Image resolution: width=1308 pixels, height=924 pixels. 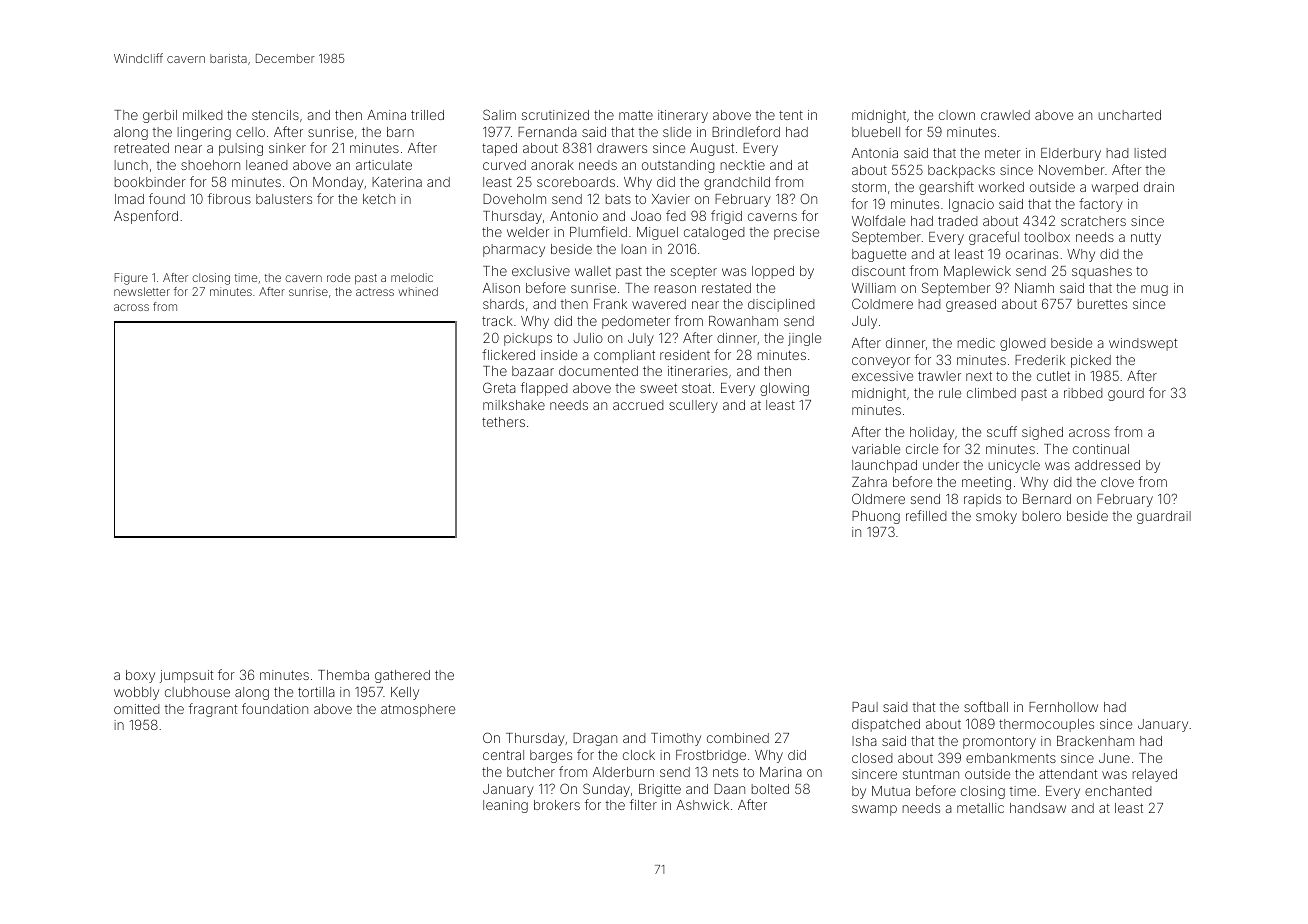 What do you see at coordinates (693, 406) in the screenshot?
I see `scullery` at bounding box center [693, 406].
